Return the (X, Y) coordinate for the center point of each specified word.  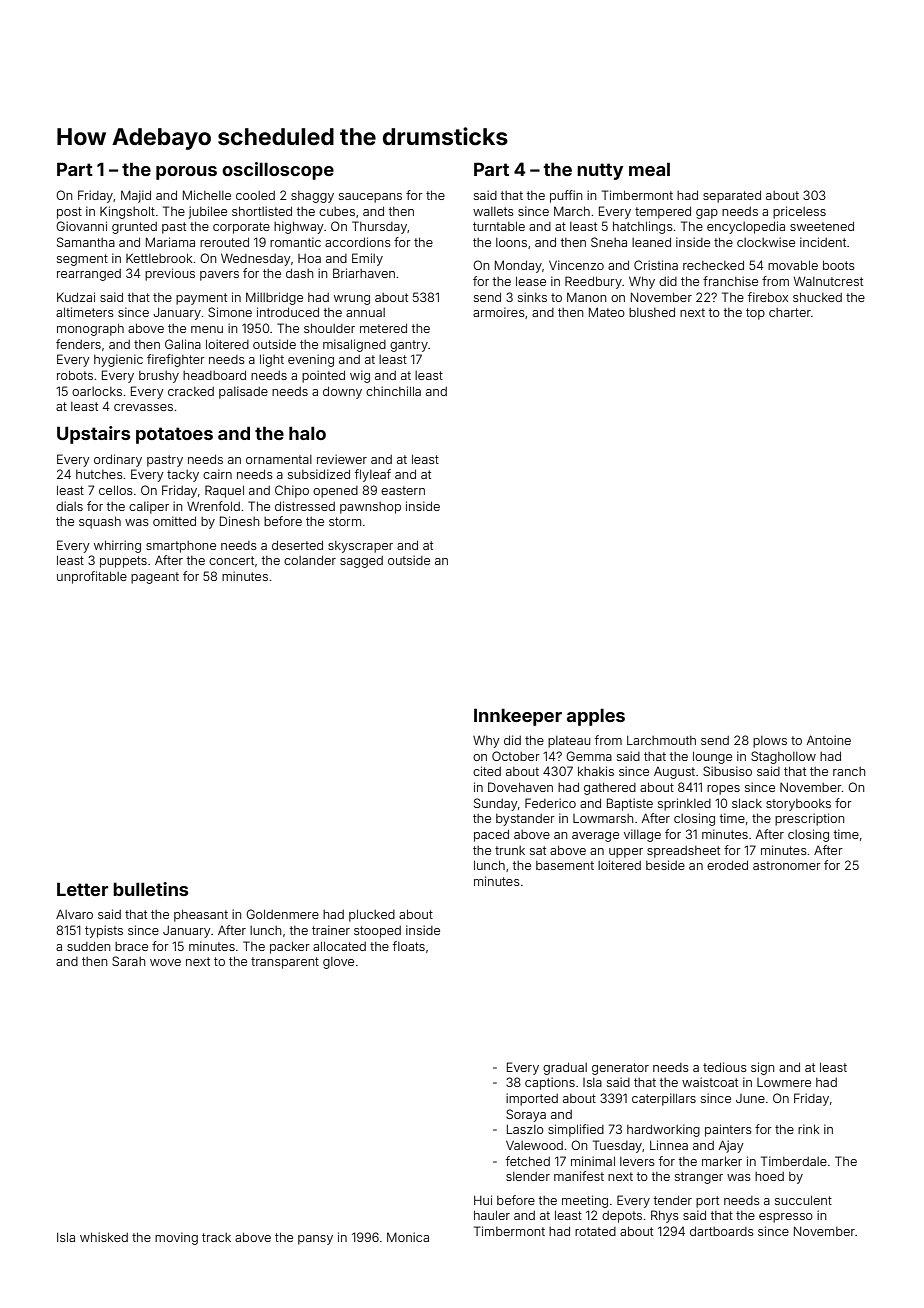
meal (649, 169)
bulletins (150, 889)
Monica (408, 1237)
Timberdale (794, 1161)
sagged (361, 562)
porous (186, 173)
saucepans (370, 198)
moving (176, 1238)
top (755, 314)
